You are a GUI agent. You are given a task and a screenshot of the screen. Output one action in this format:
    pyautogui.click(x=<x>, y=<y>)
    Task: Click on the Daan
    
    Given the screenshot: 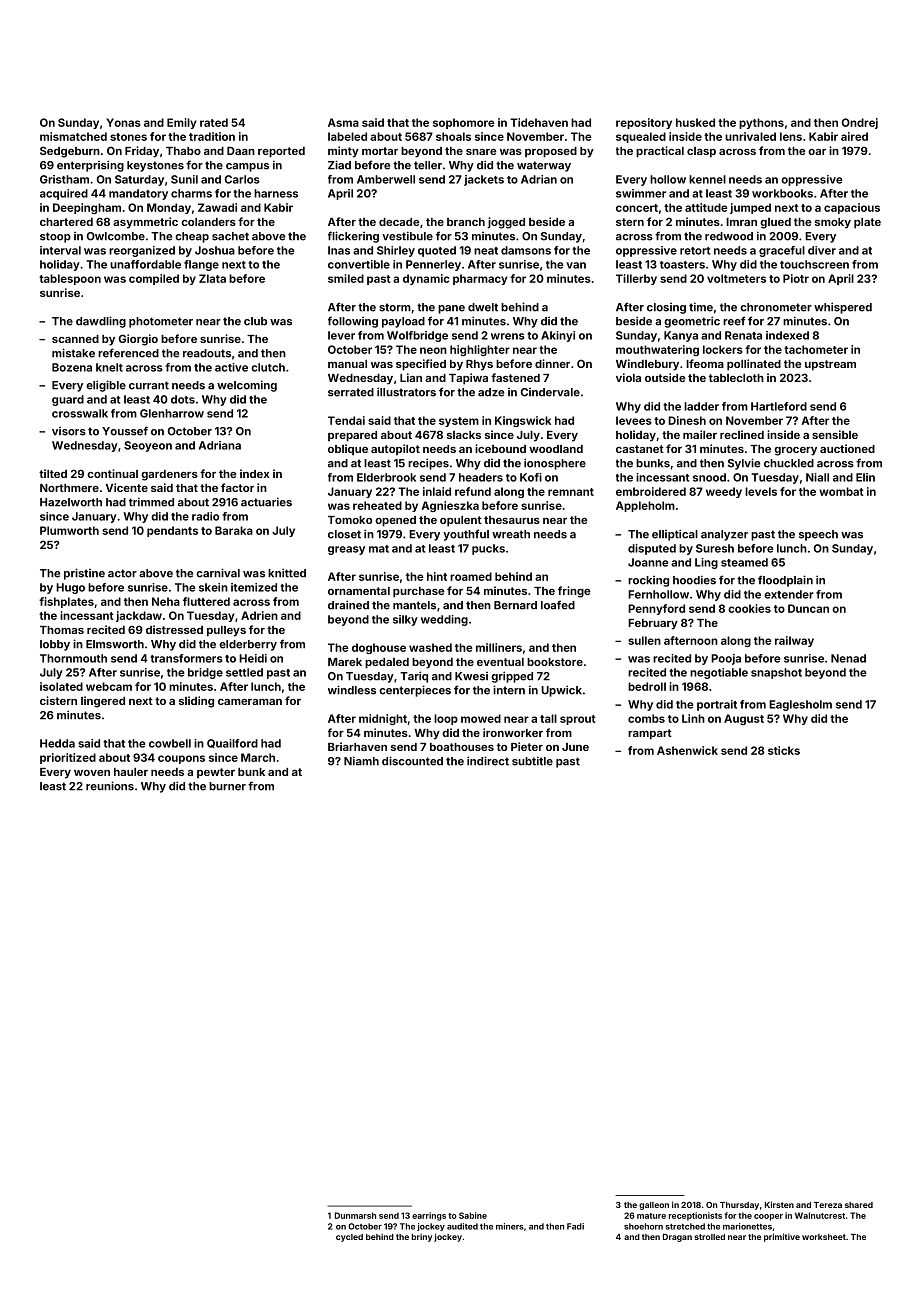 What is the action you would take?
    pyautogui.click(x=241, y=151)
